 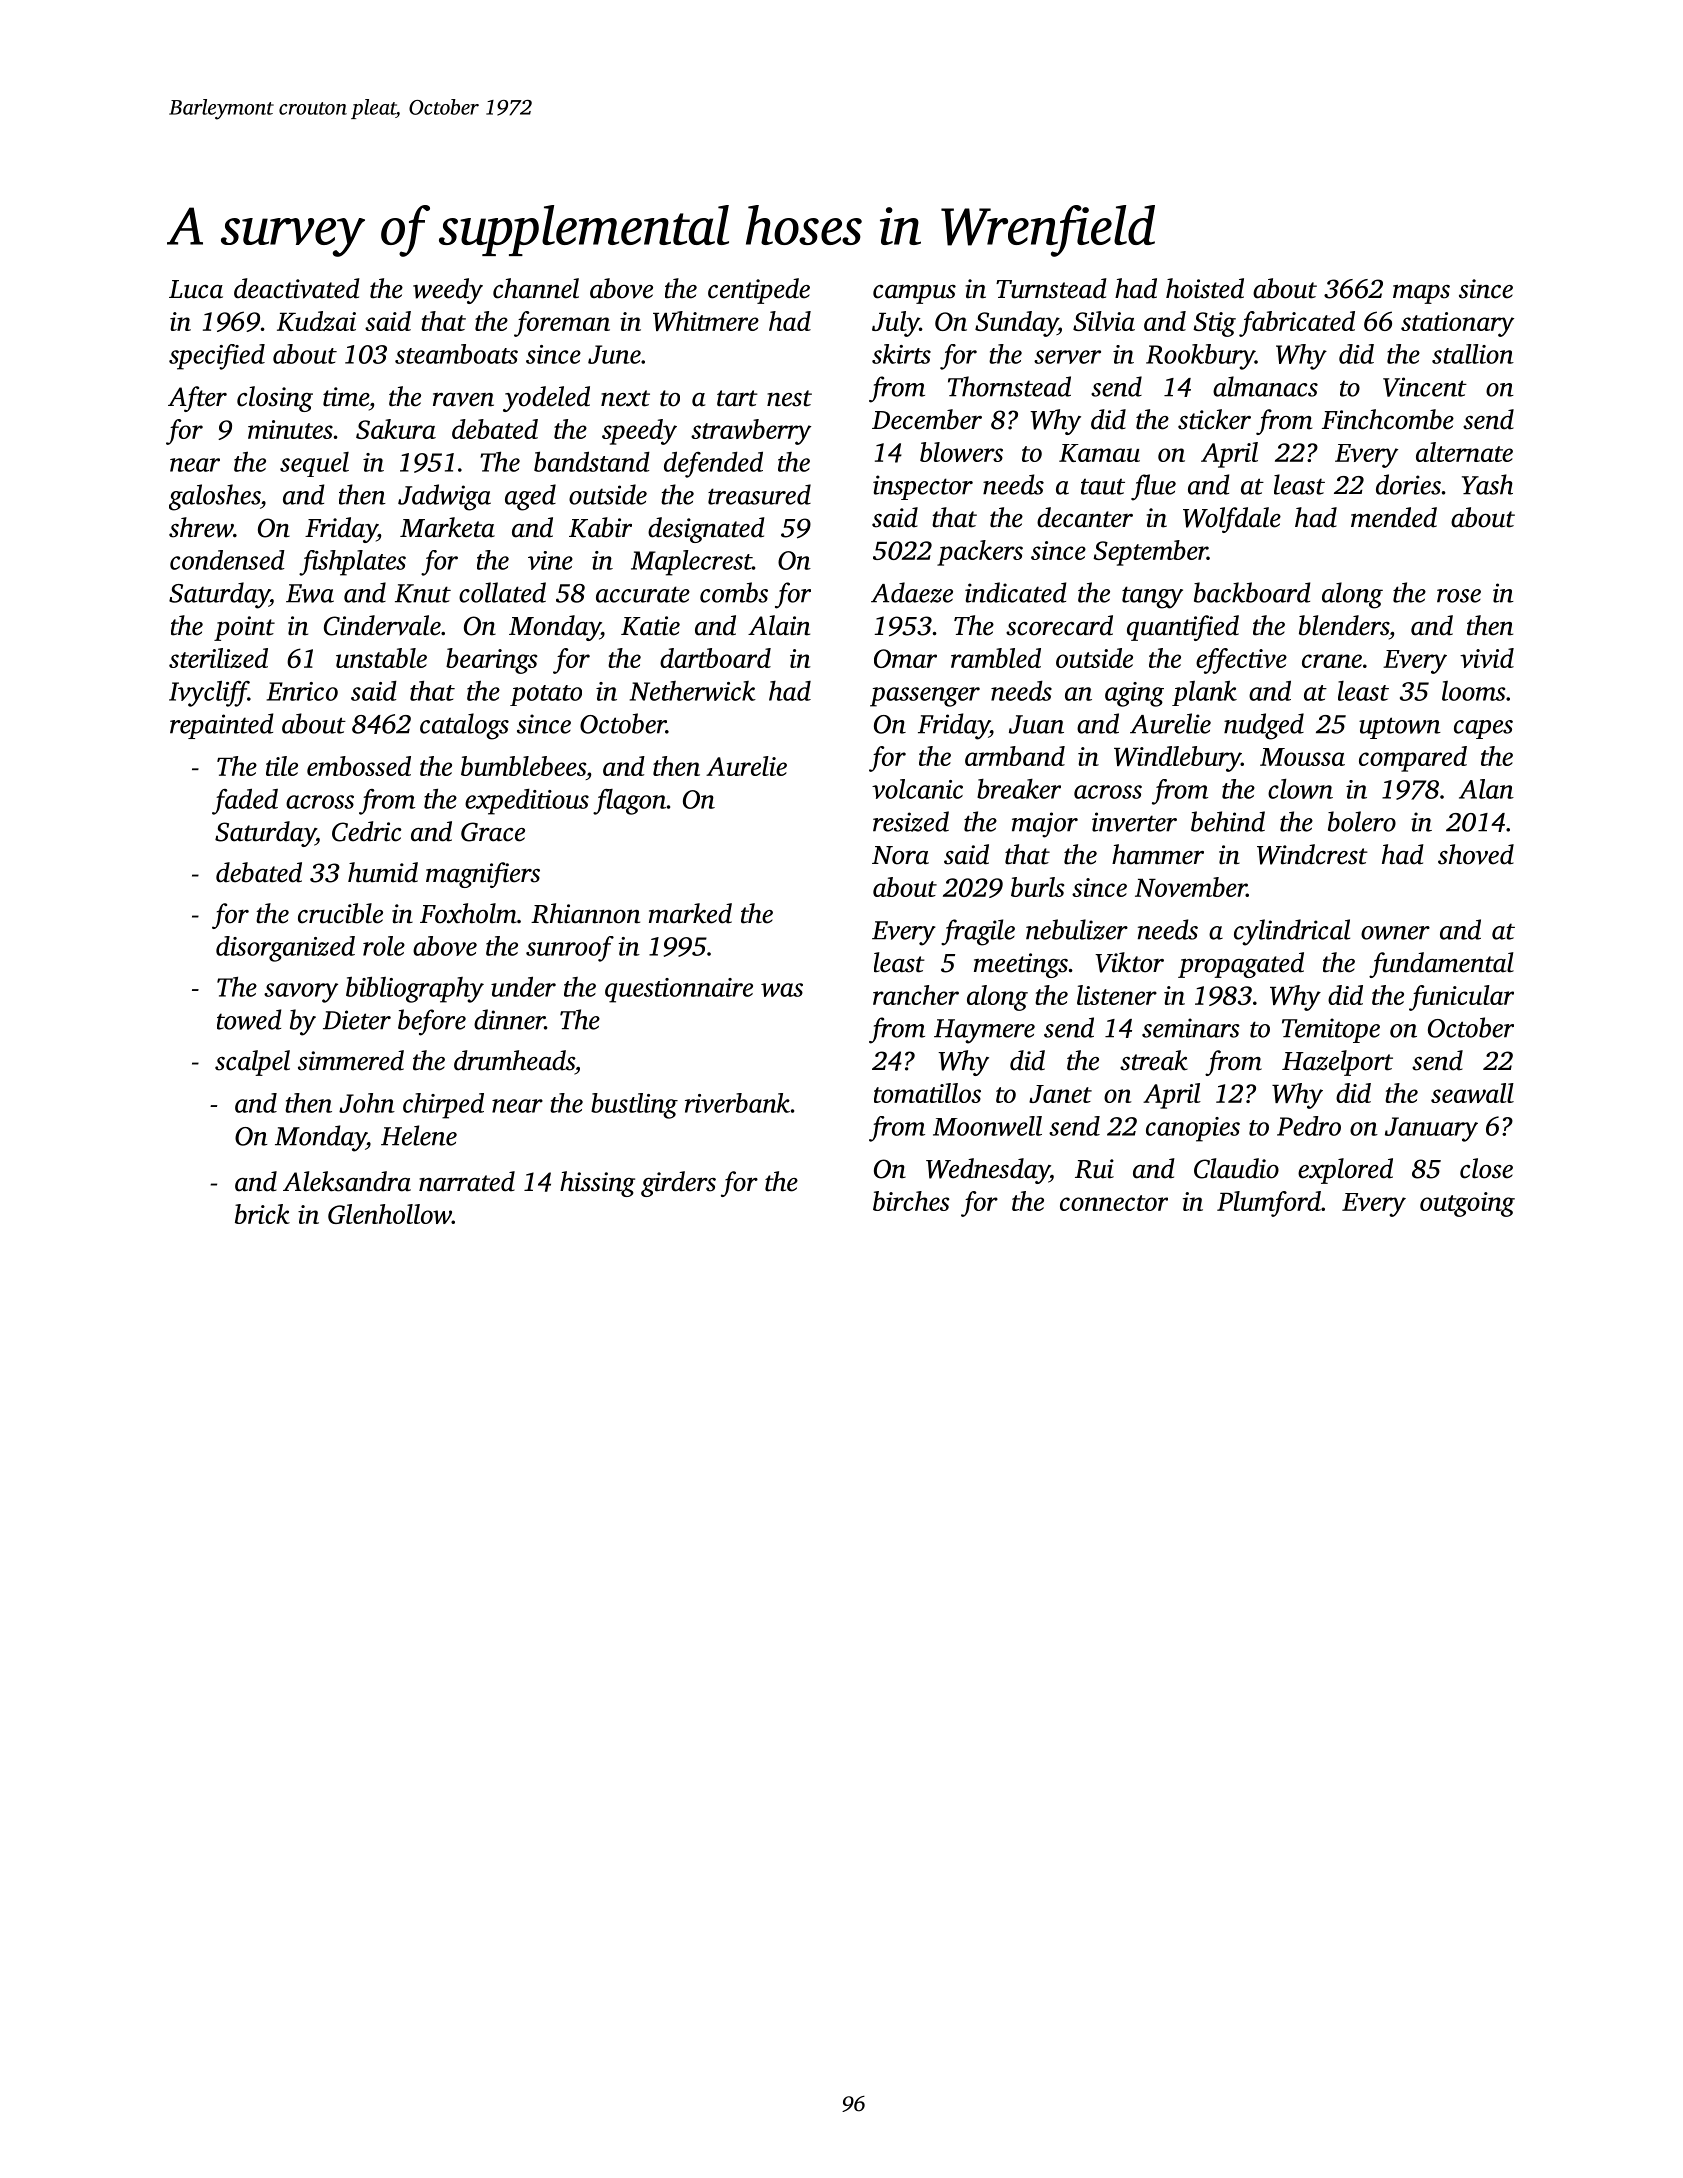 What do you see at coordinates (691, 563) in the image?
I see `Maplecrest` at bounding box center [691, 563].
